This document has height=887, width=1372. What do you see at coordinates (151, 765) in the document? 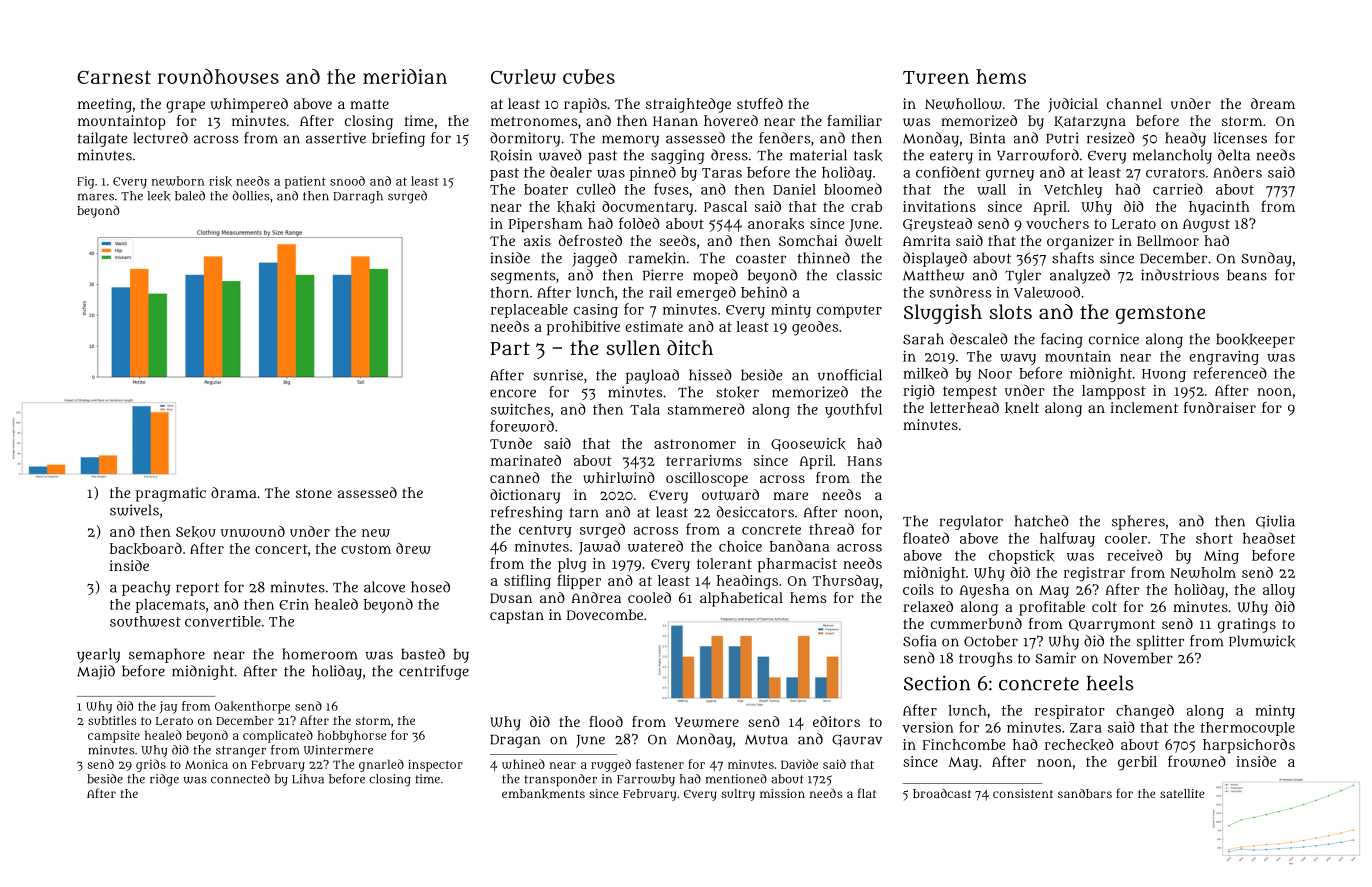
I see `grids` at bounding box center [151, 765].
